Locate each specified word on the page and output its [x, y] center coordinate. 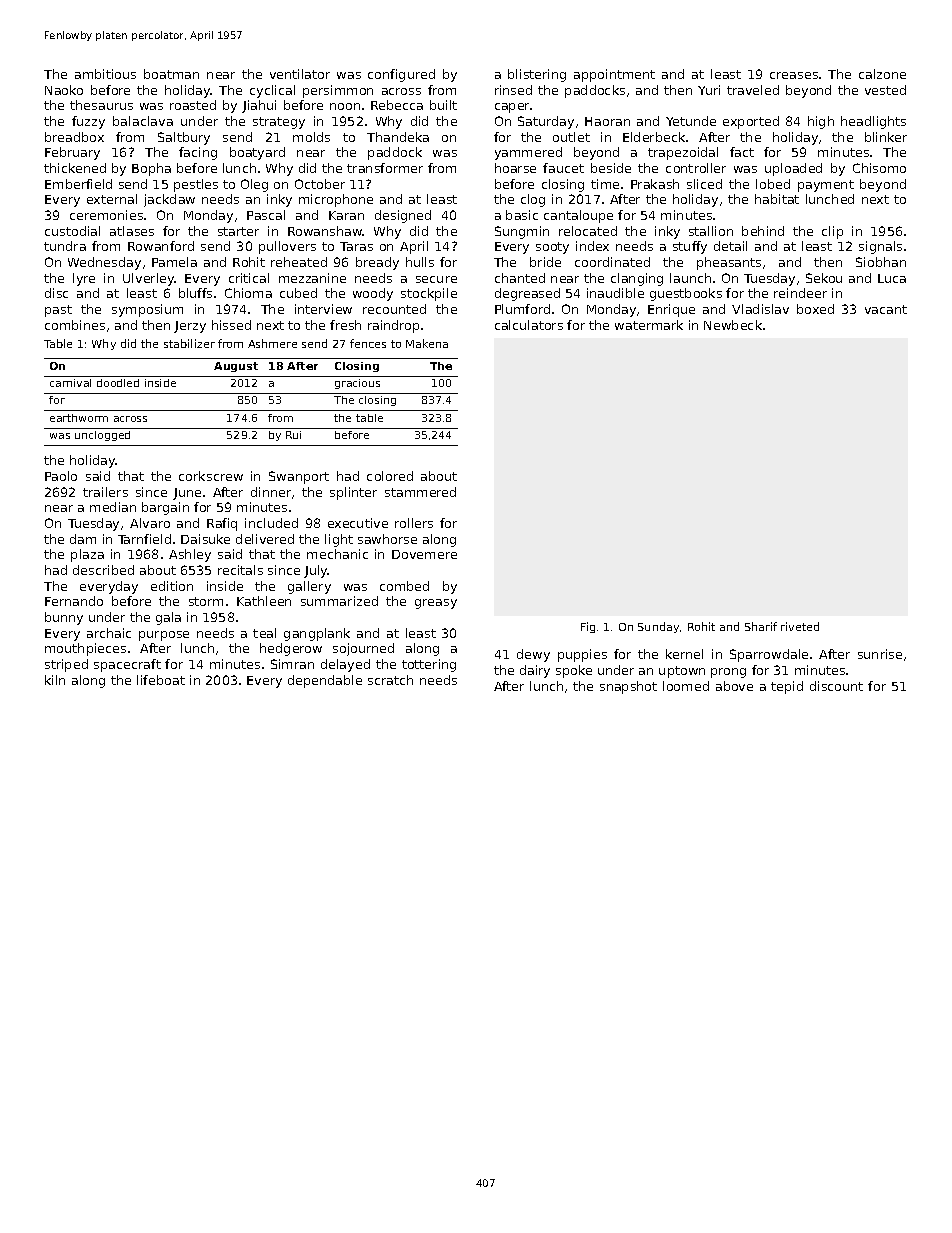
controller [696, 168]
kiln [55, 680]
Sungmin [522, 232]
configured [401, 75]
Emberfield [78, 184]
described [103, 570]
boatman [171, 74]
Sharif [761, 626]
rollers [414, 523]
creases [794, 75]
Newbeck [733, 325]
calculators [529, 325]
